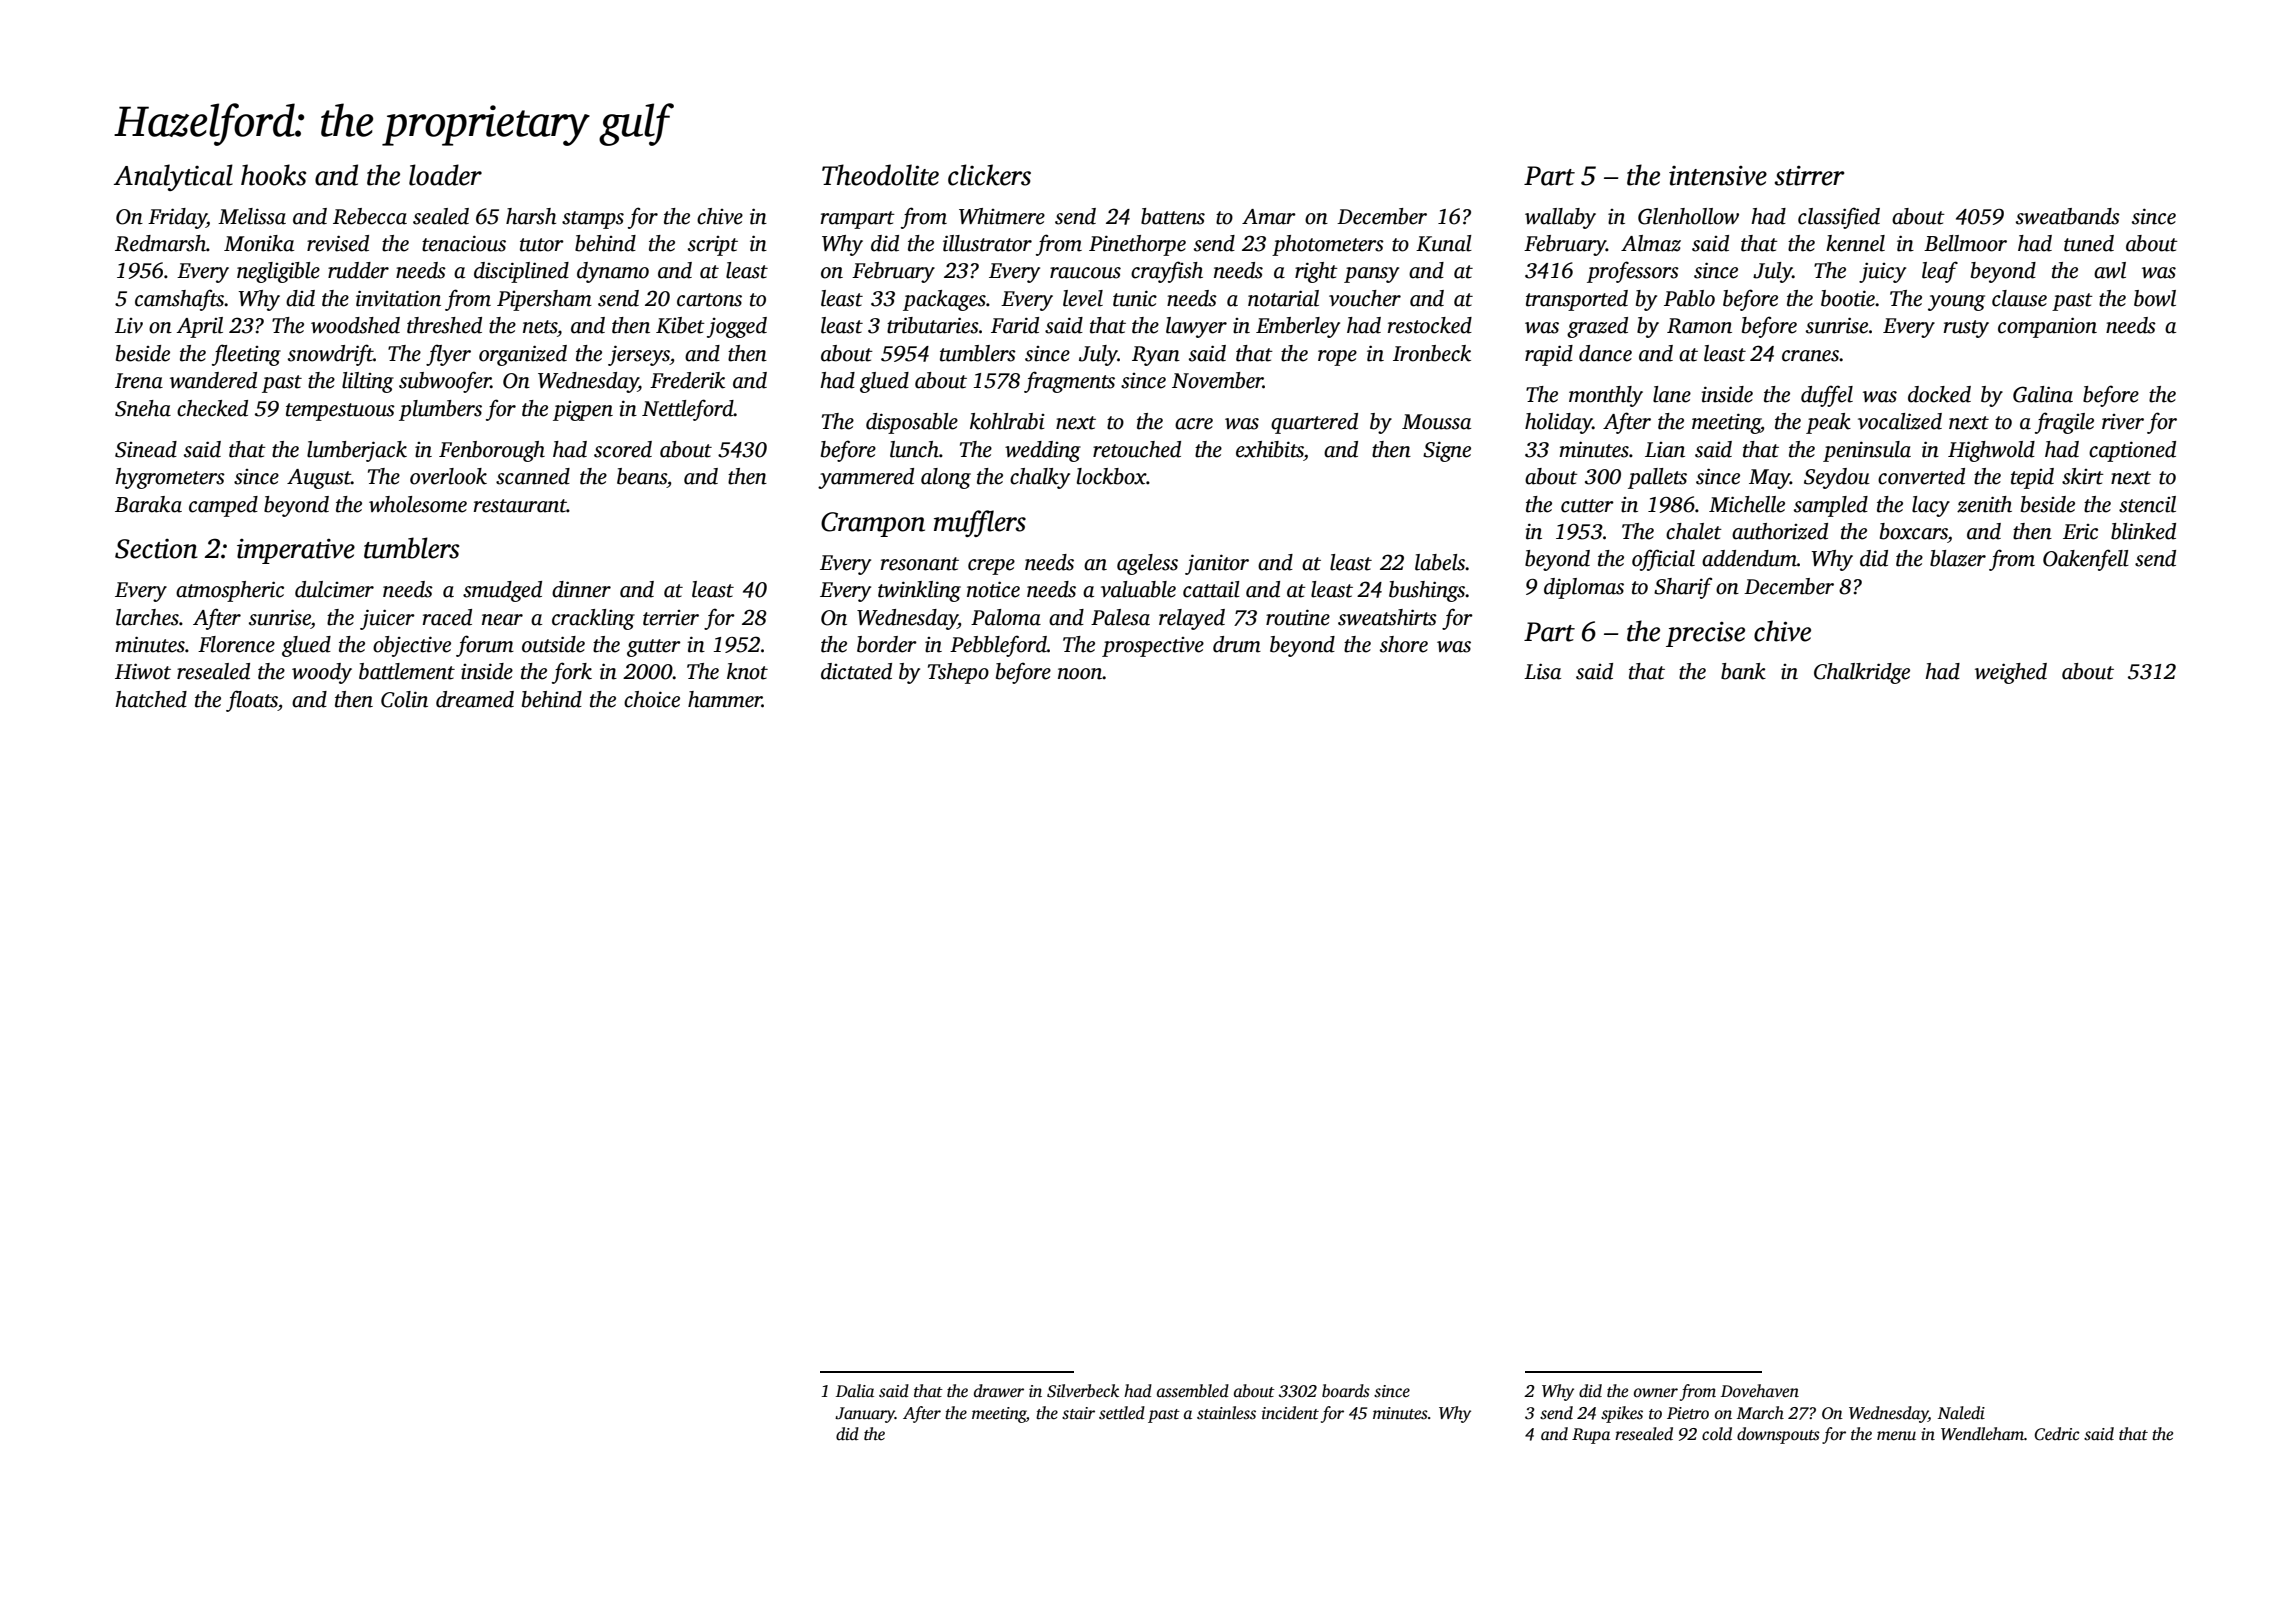 This document has width=2292, height=1620. Describe the element at coordinates (865, 1415) in the document. I see `January` at that location.
